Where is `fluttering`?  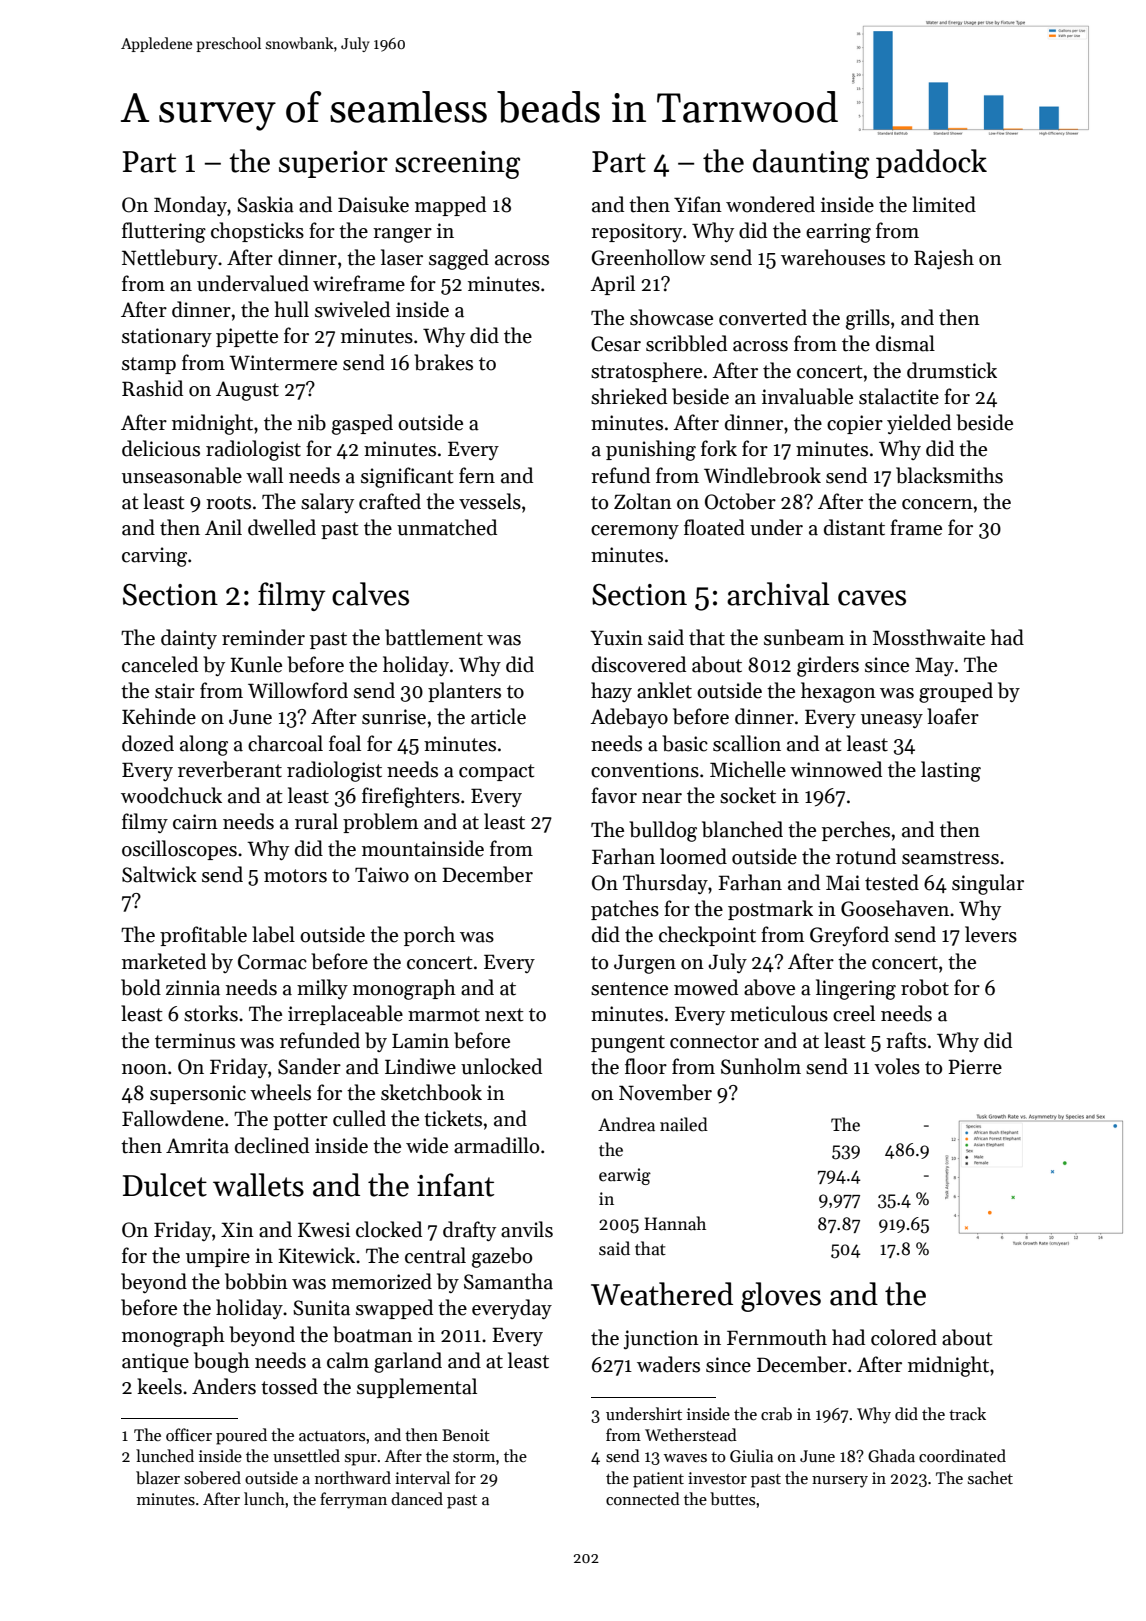
fluttering is located at coordinates (164, 232).
